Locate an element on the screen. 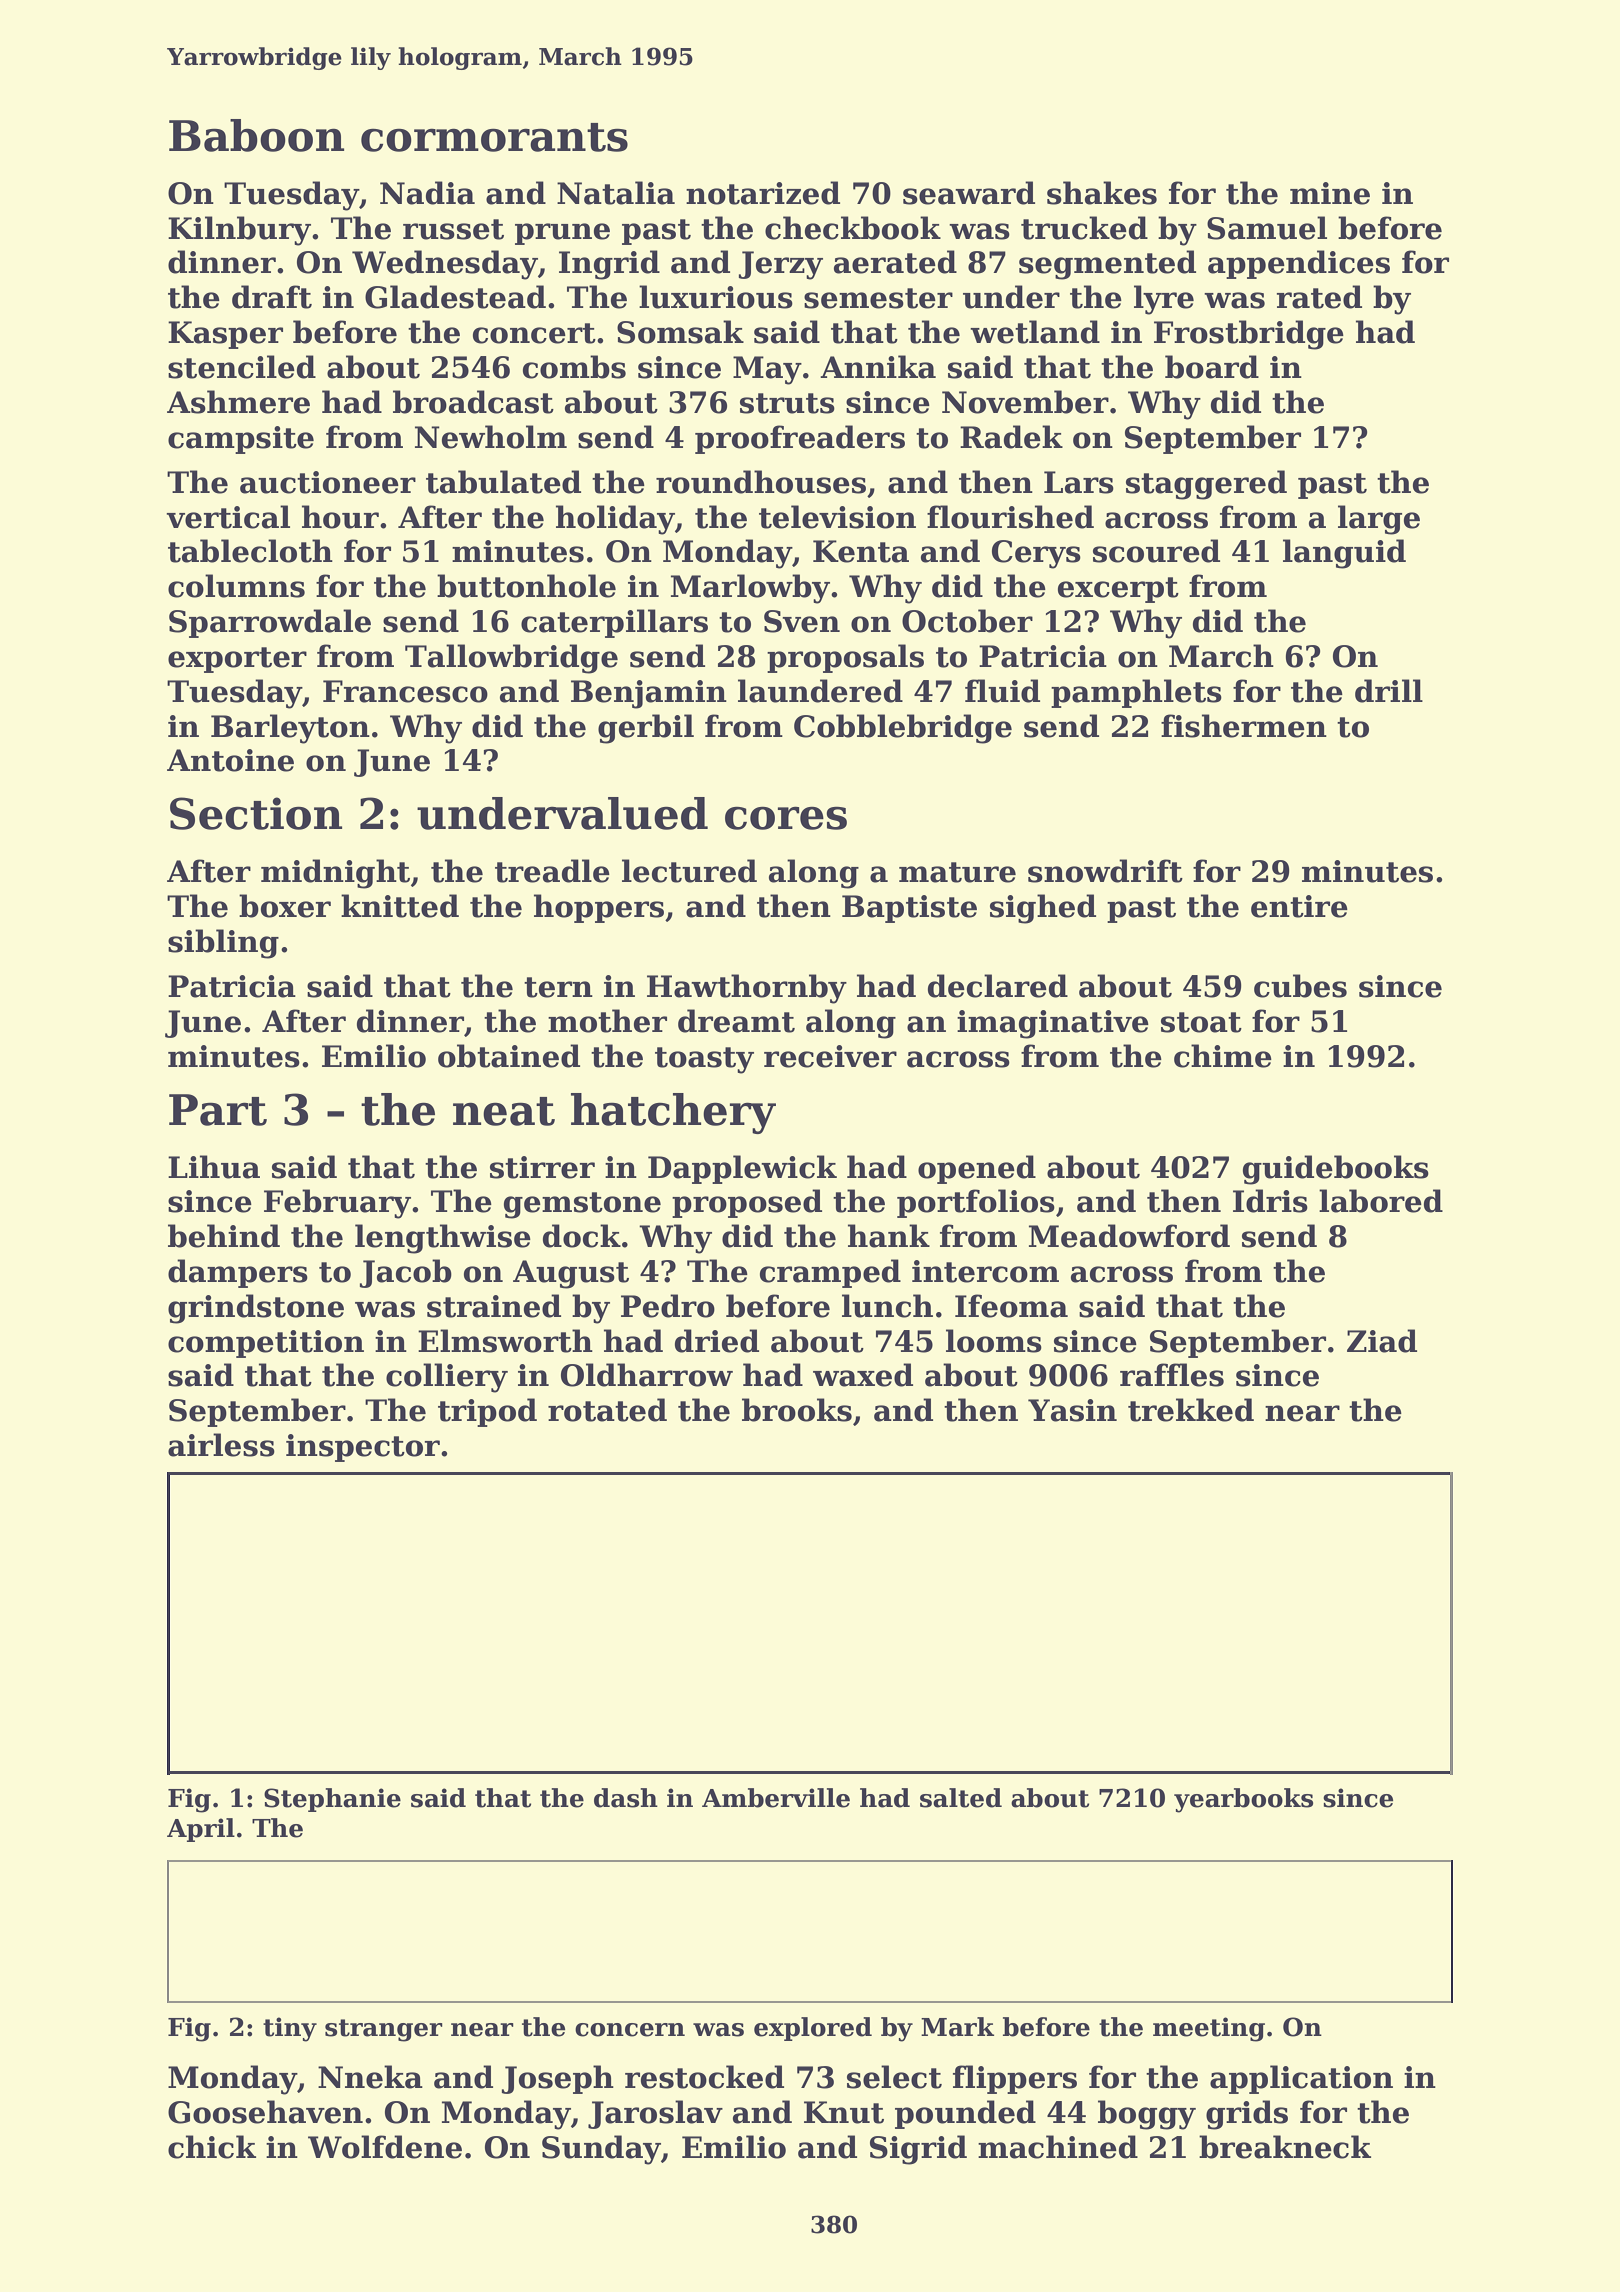 The width and height of the screenshot is (1620, 2292). board is located at coordinates (1212, 367).
